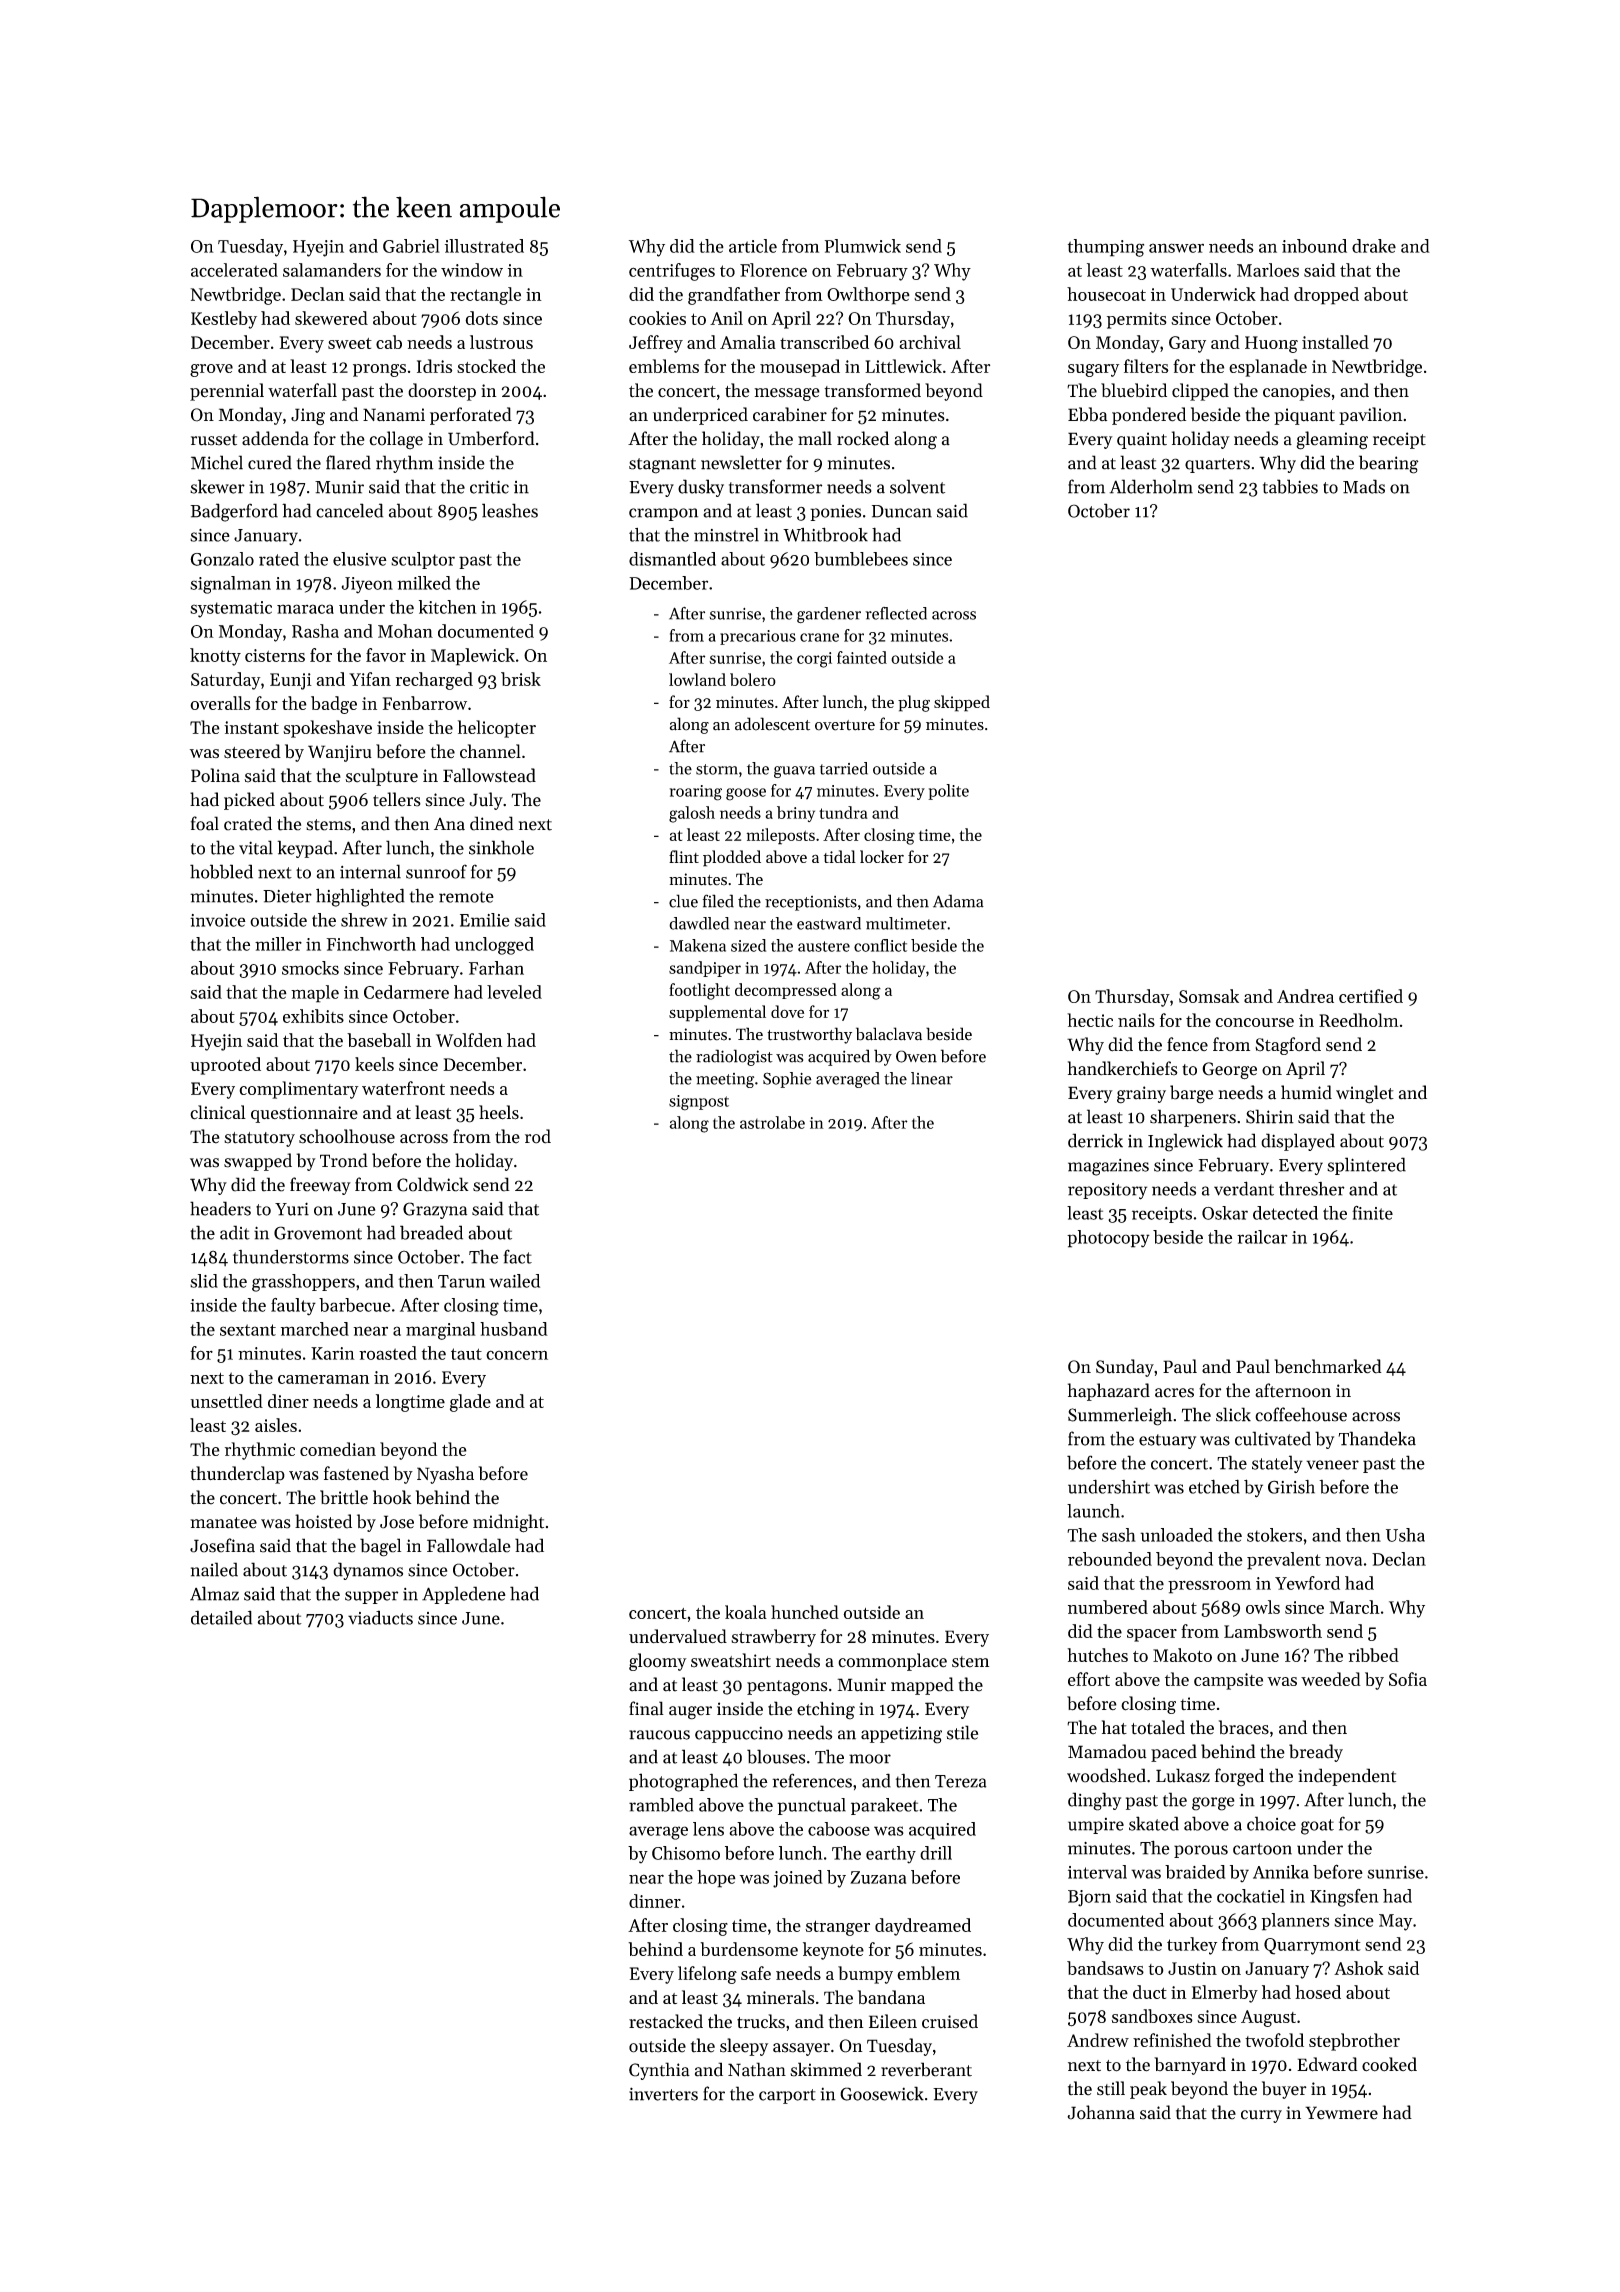 The width and height of the screenshot is (1620, 2292). Describe the element at coordinates (659, 2071) in the screenshot. I see `Cynthia` at that location.
